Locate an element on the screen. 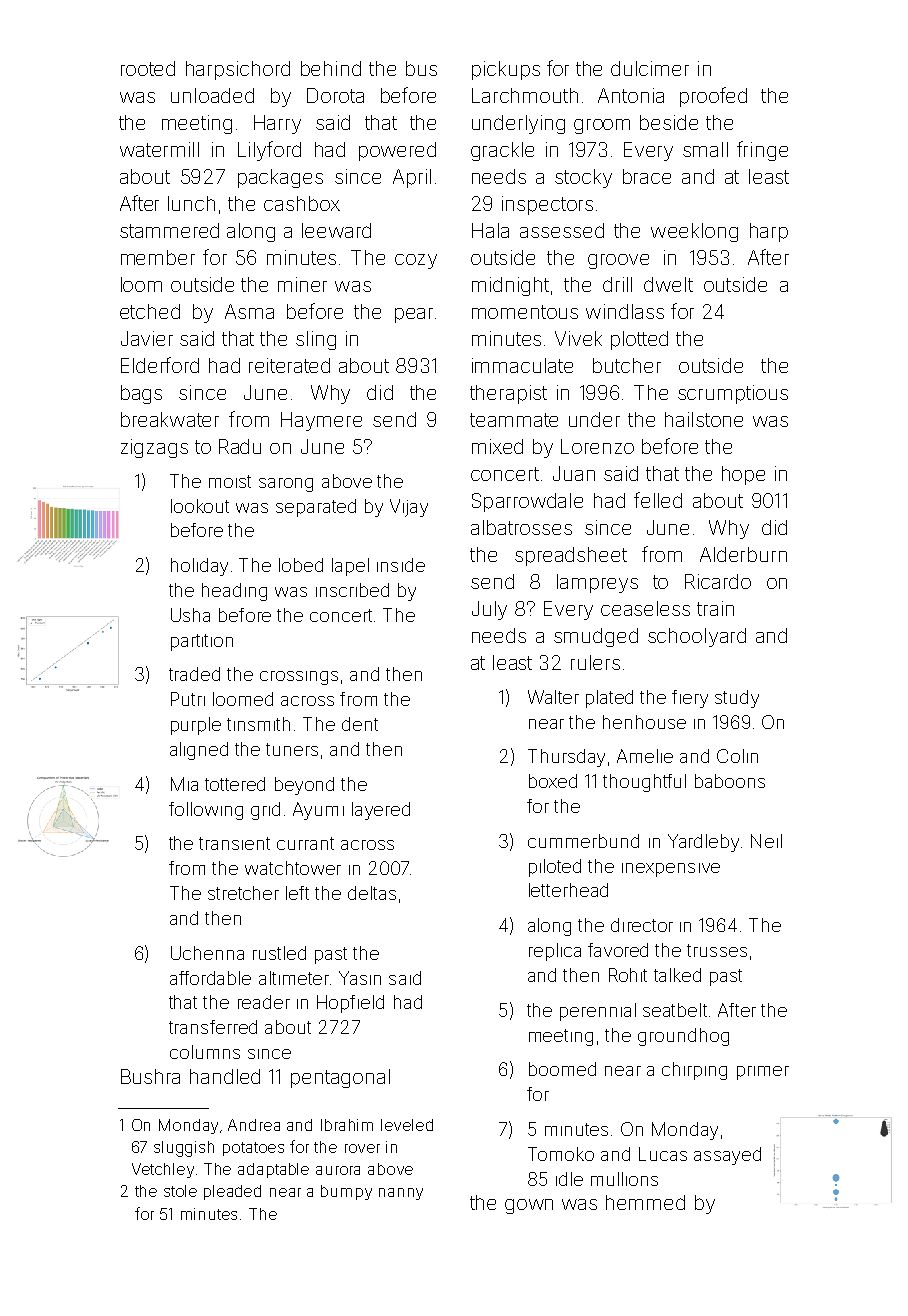 Image resolution: width=908 pixels, height=1316 pixels. dent is located at coordinates (360, 724).
